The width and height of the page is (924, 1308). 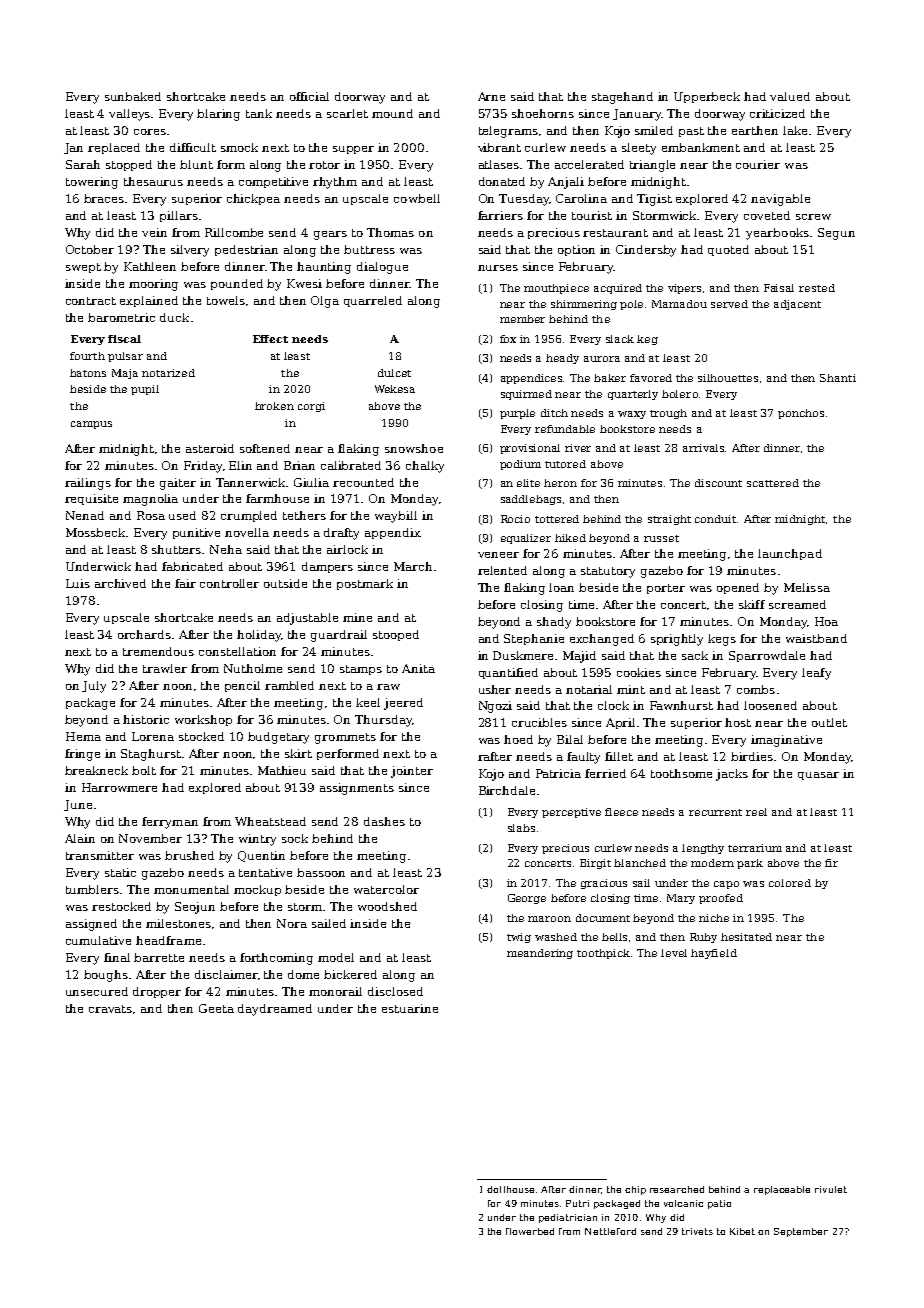 What do you see at coordinates (92, 889) in the page?
I see `tumblers` at bounding box center [92, 889].
